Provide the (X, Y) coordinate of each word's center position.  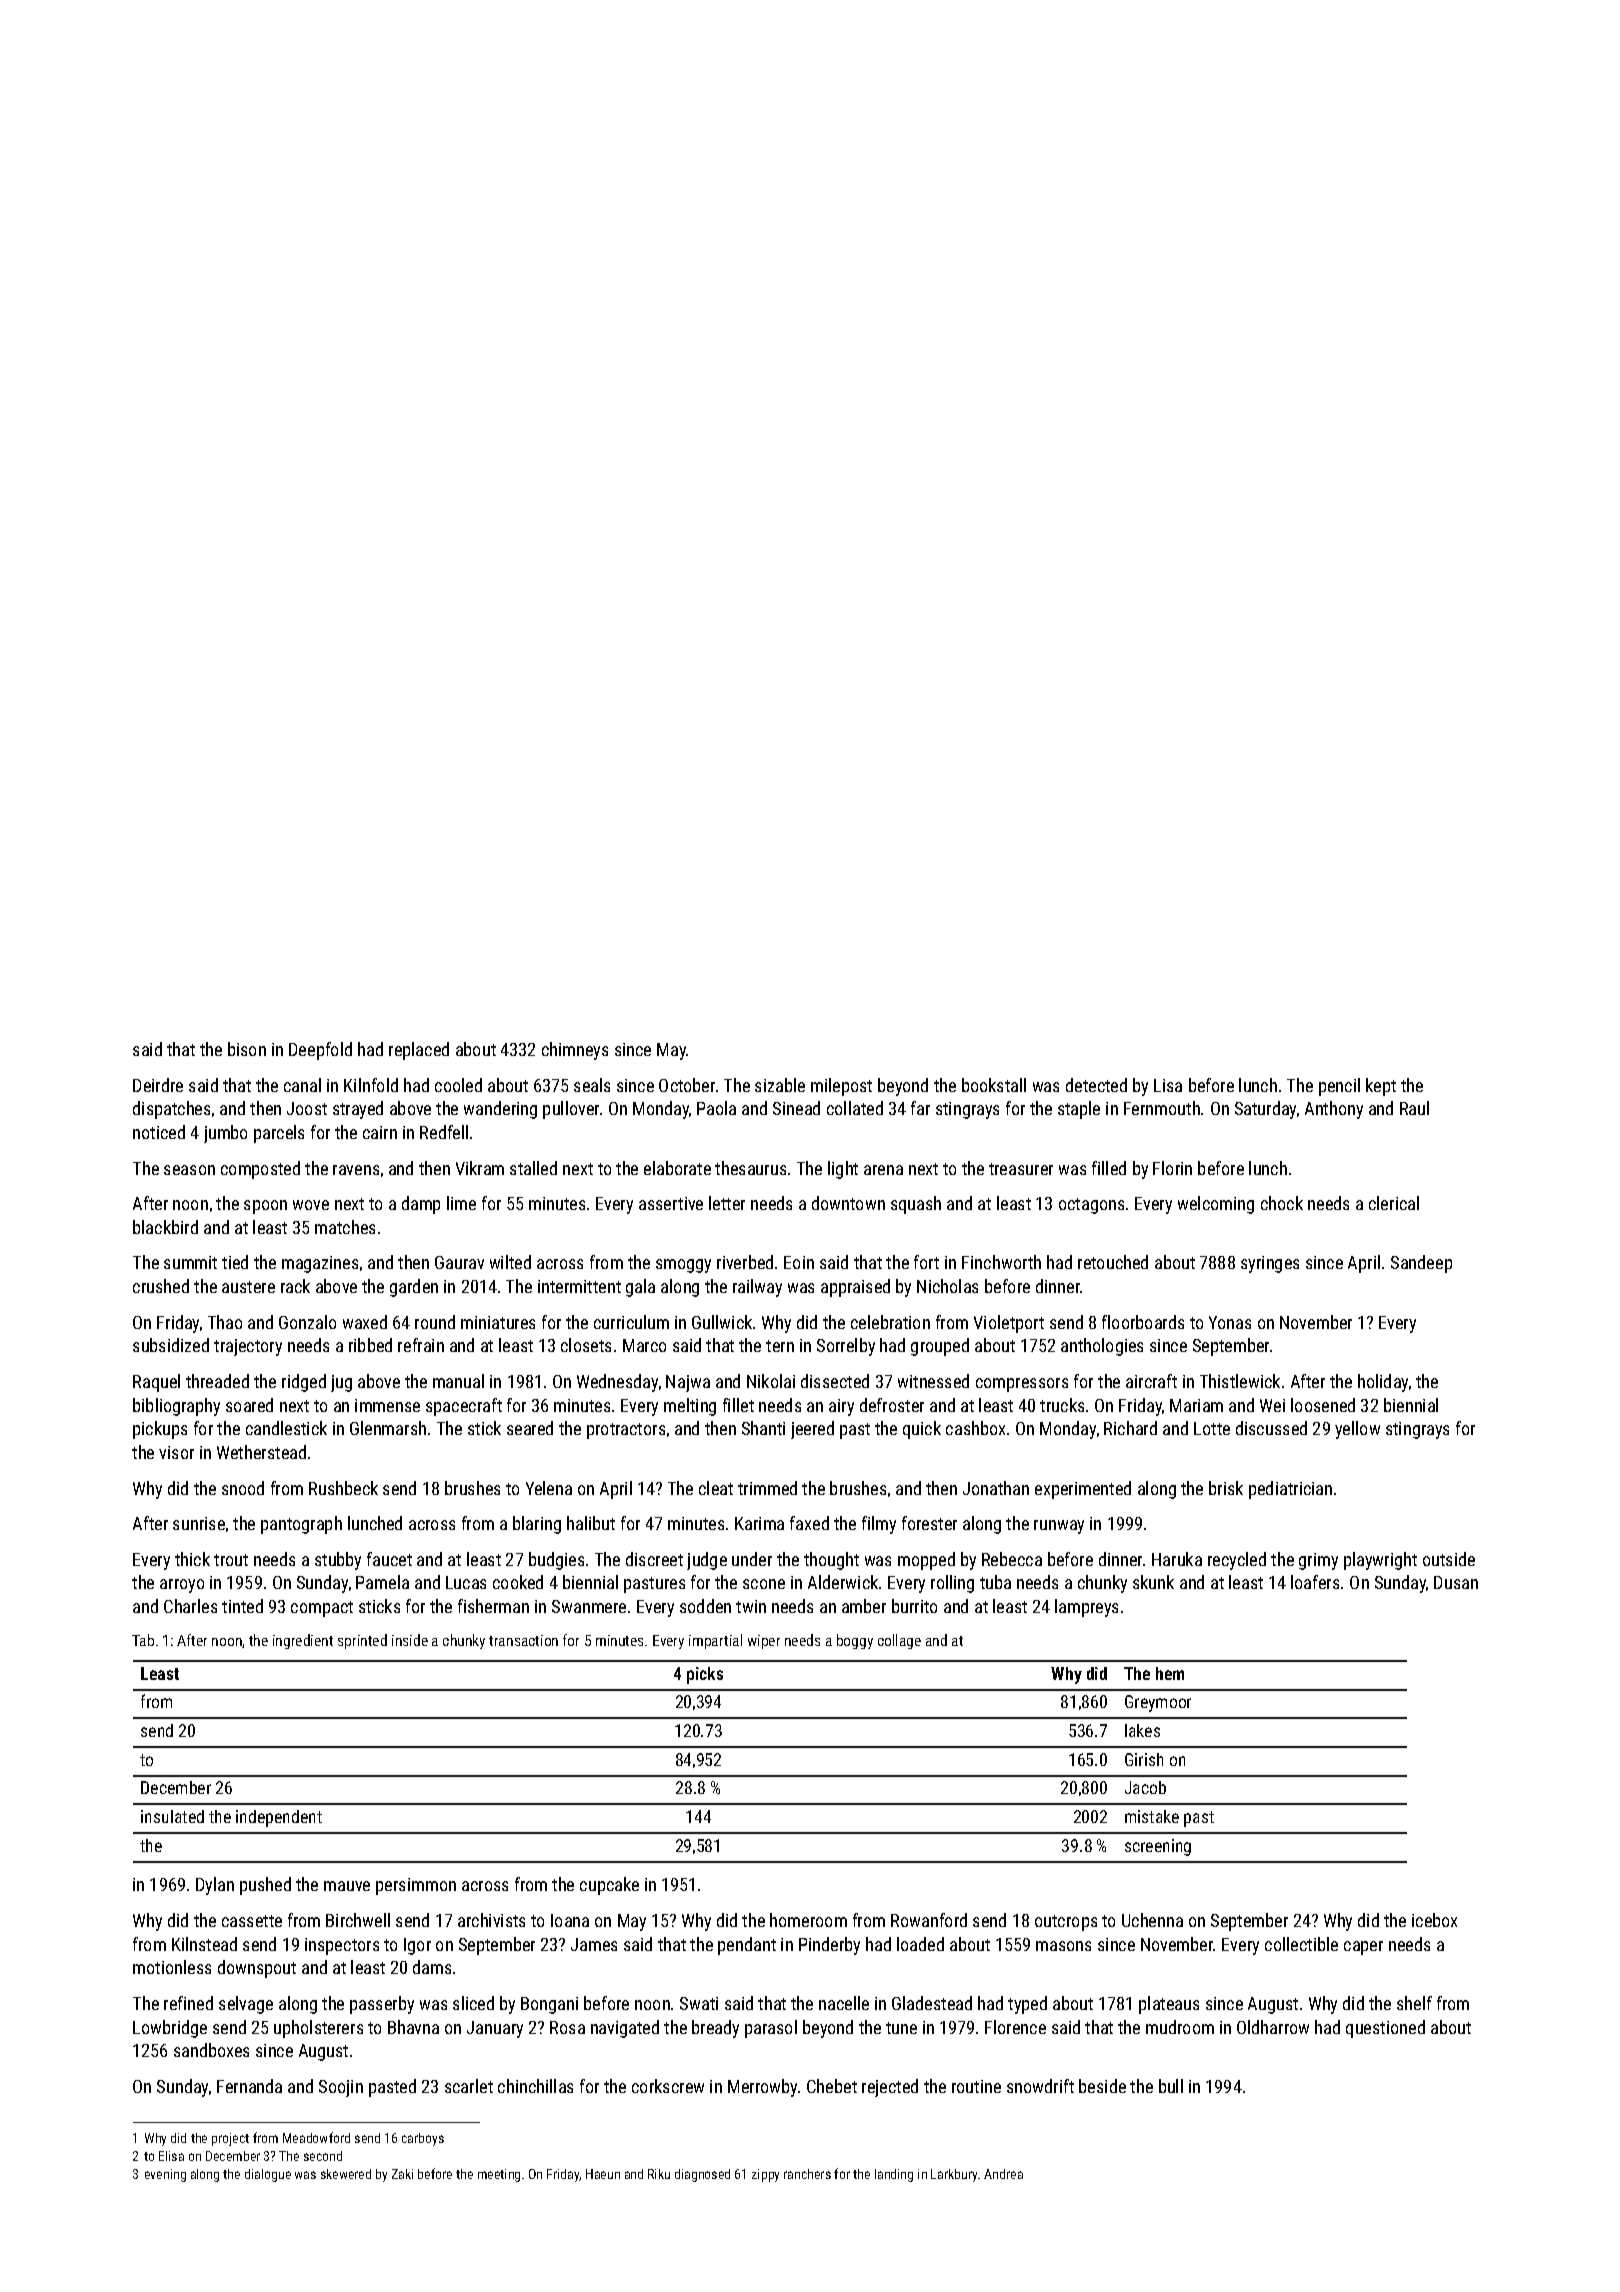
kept (1381, 1087)
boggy (855, 1641)
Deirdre (158, 1085)
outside (1449, 1559)
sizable (780, 1085)
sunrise (199, 1523)
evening (165, 2175)
